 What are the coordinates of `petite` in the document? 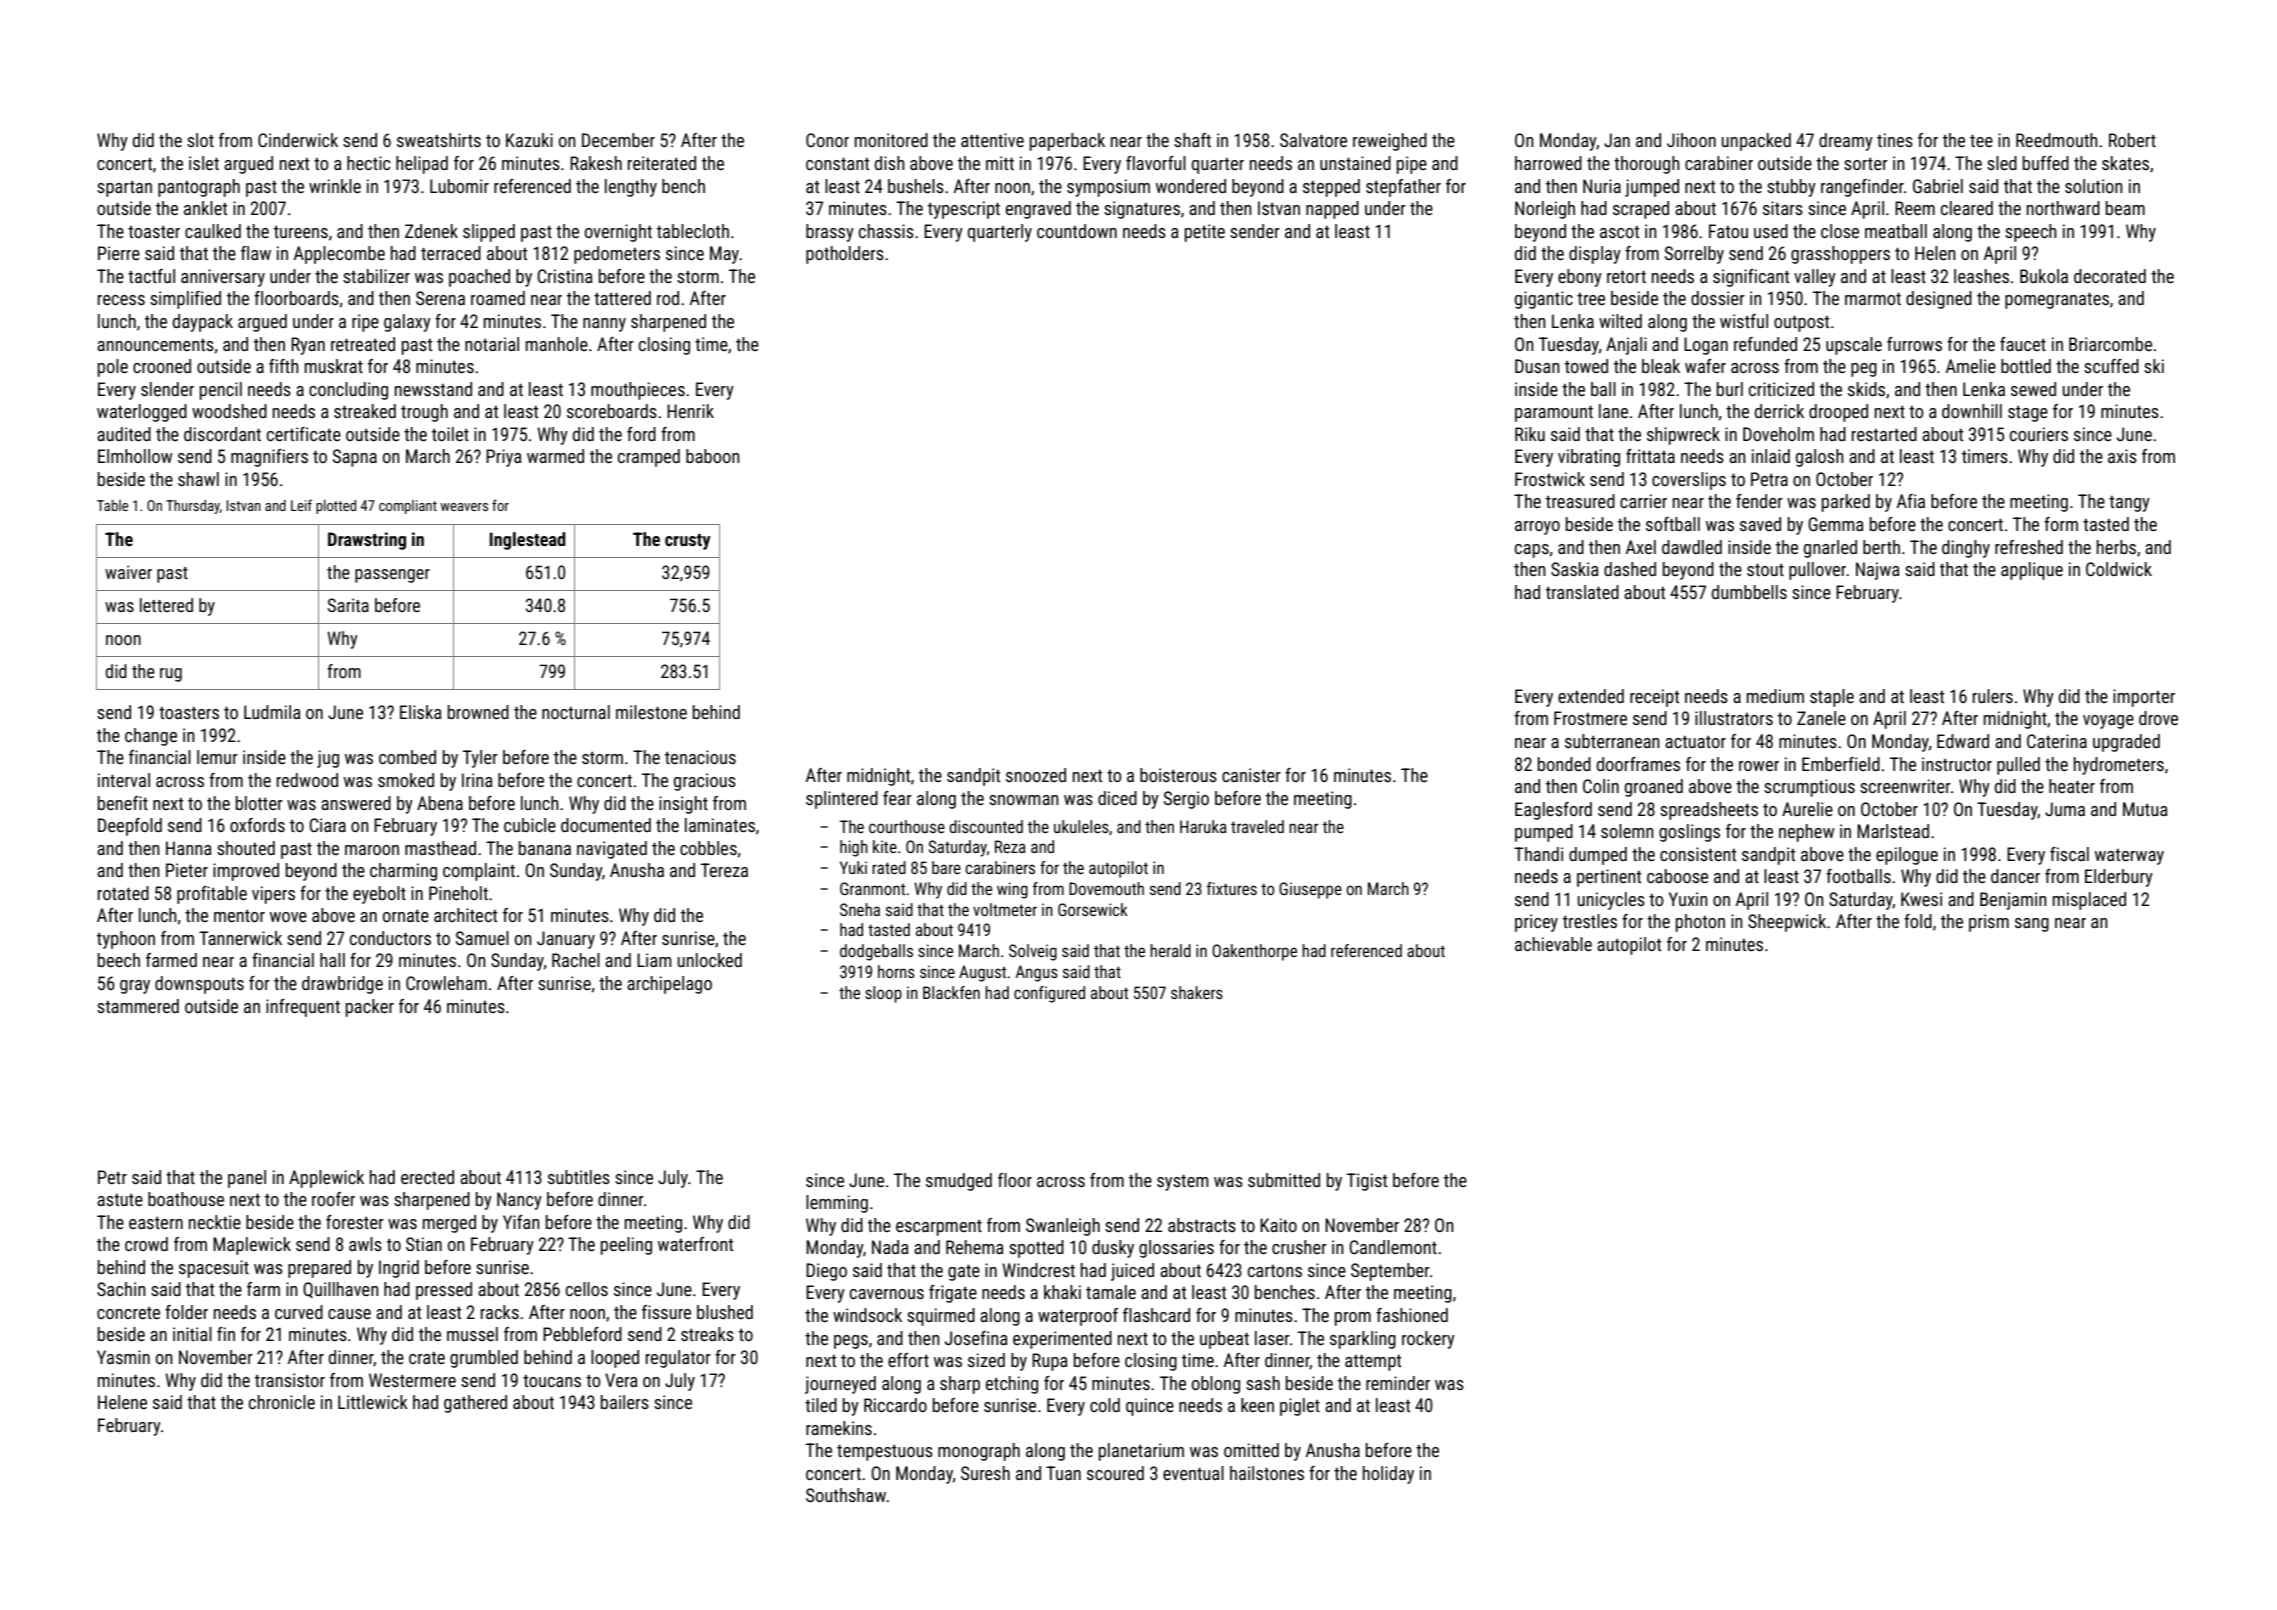 It's located at (1205, 233).
